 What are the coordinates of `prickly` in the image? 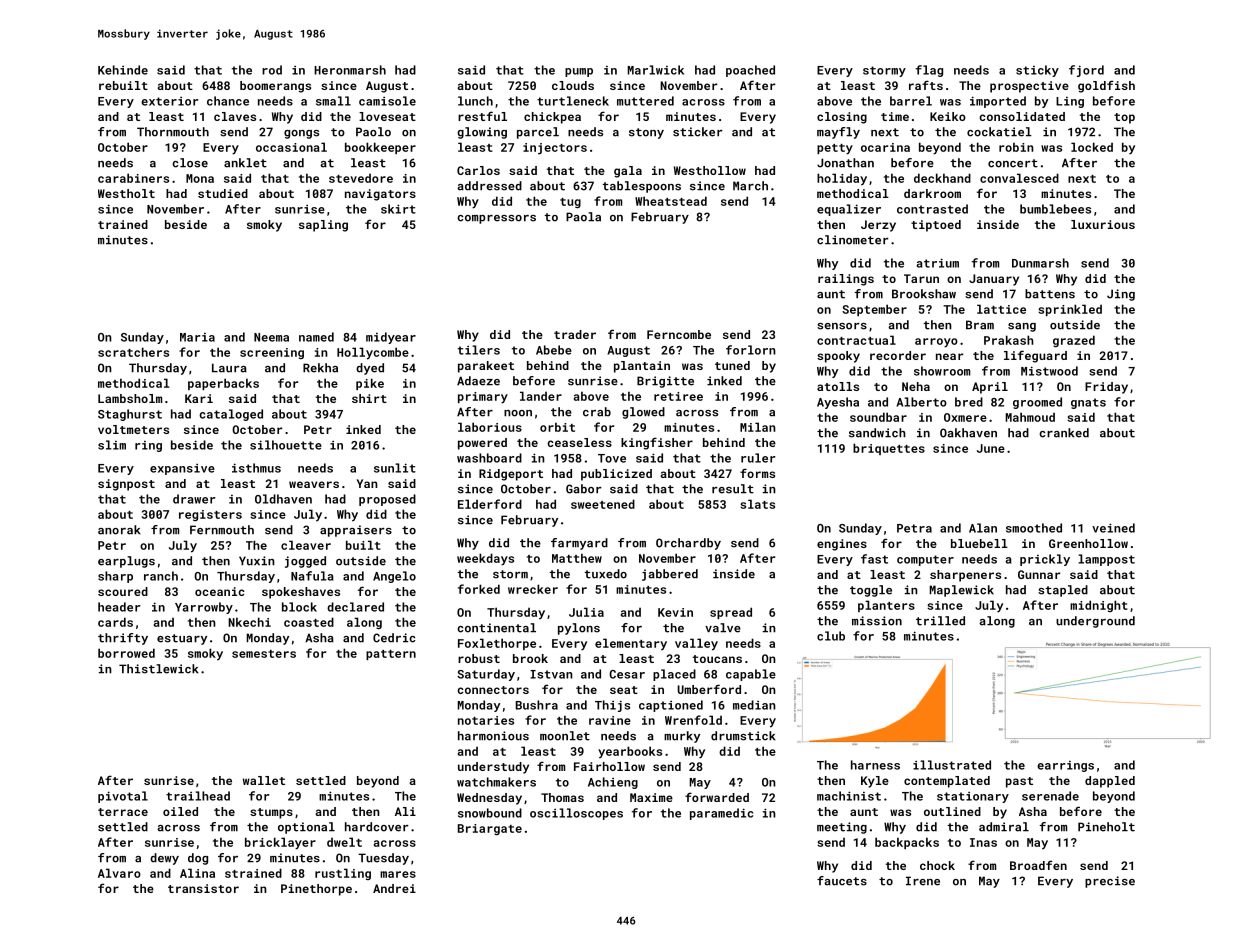 It's located at (1045, 560).
